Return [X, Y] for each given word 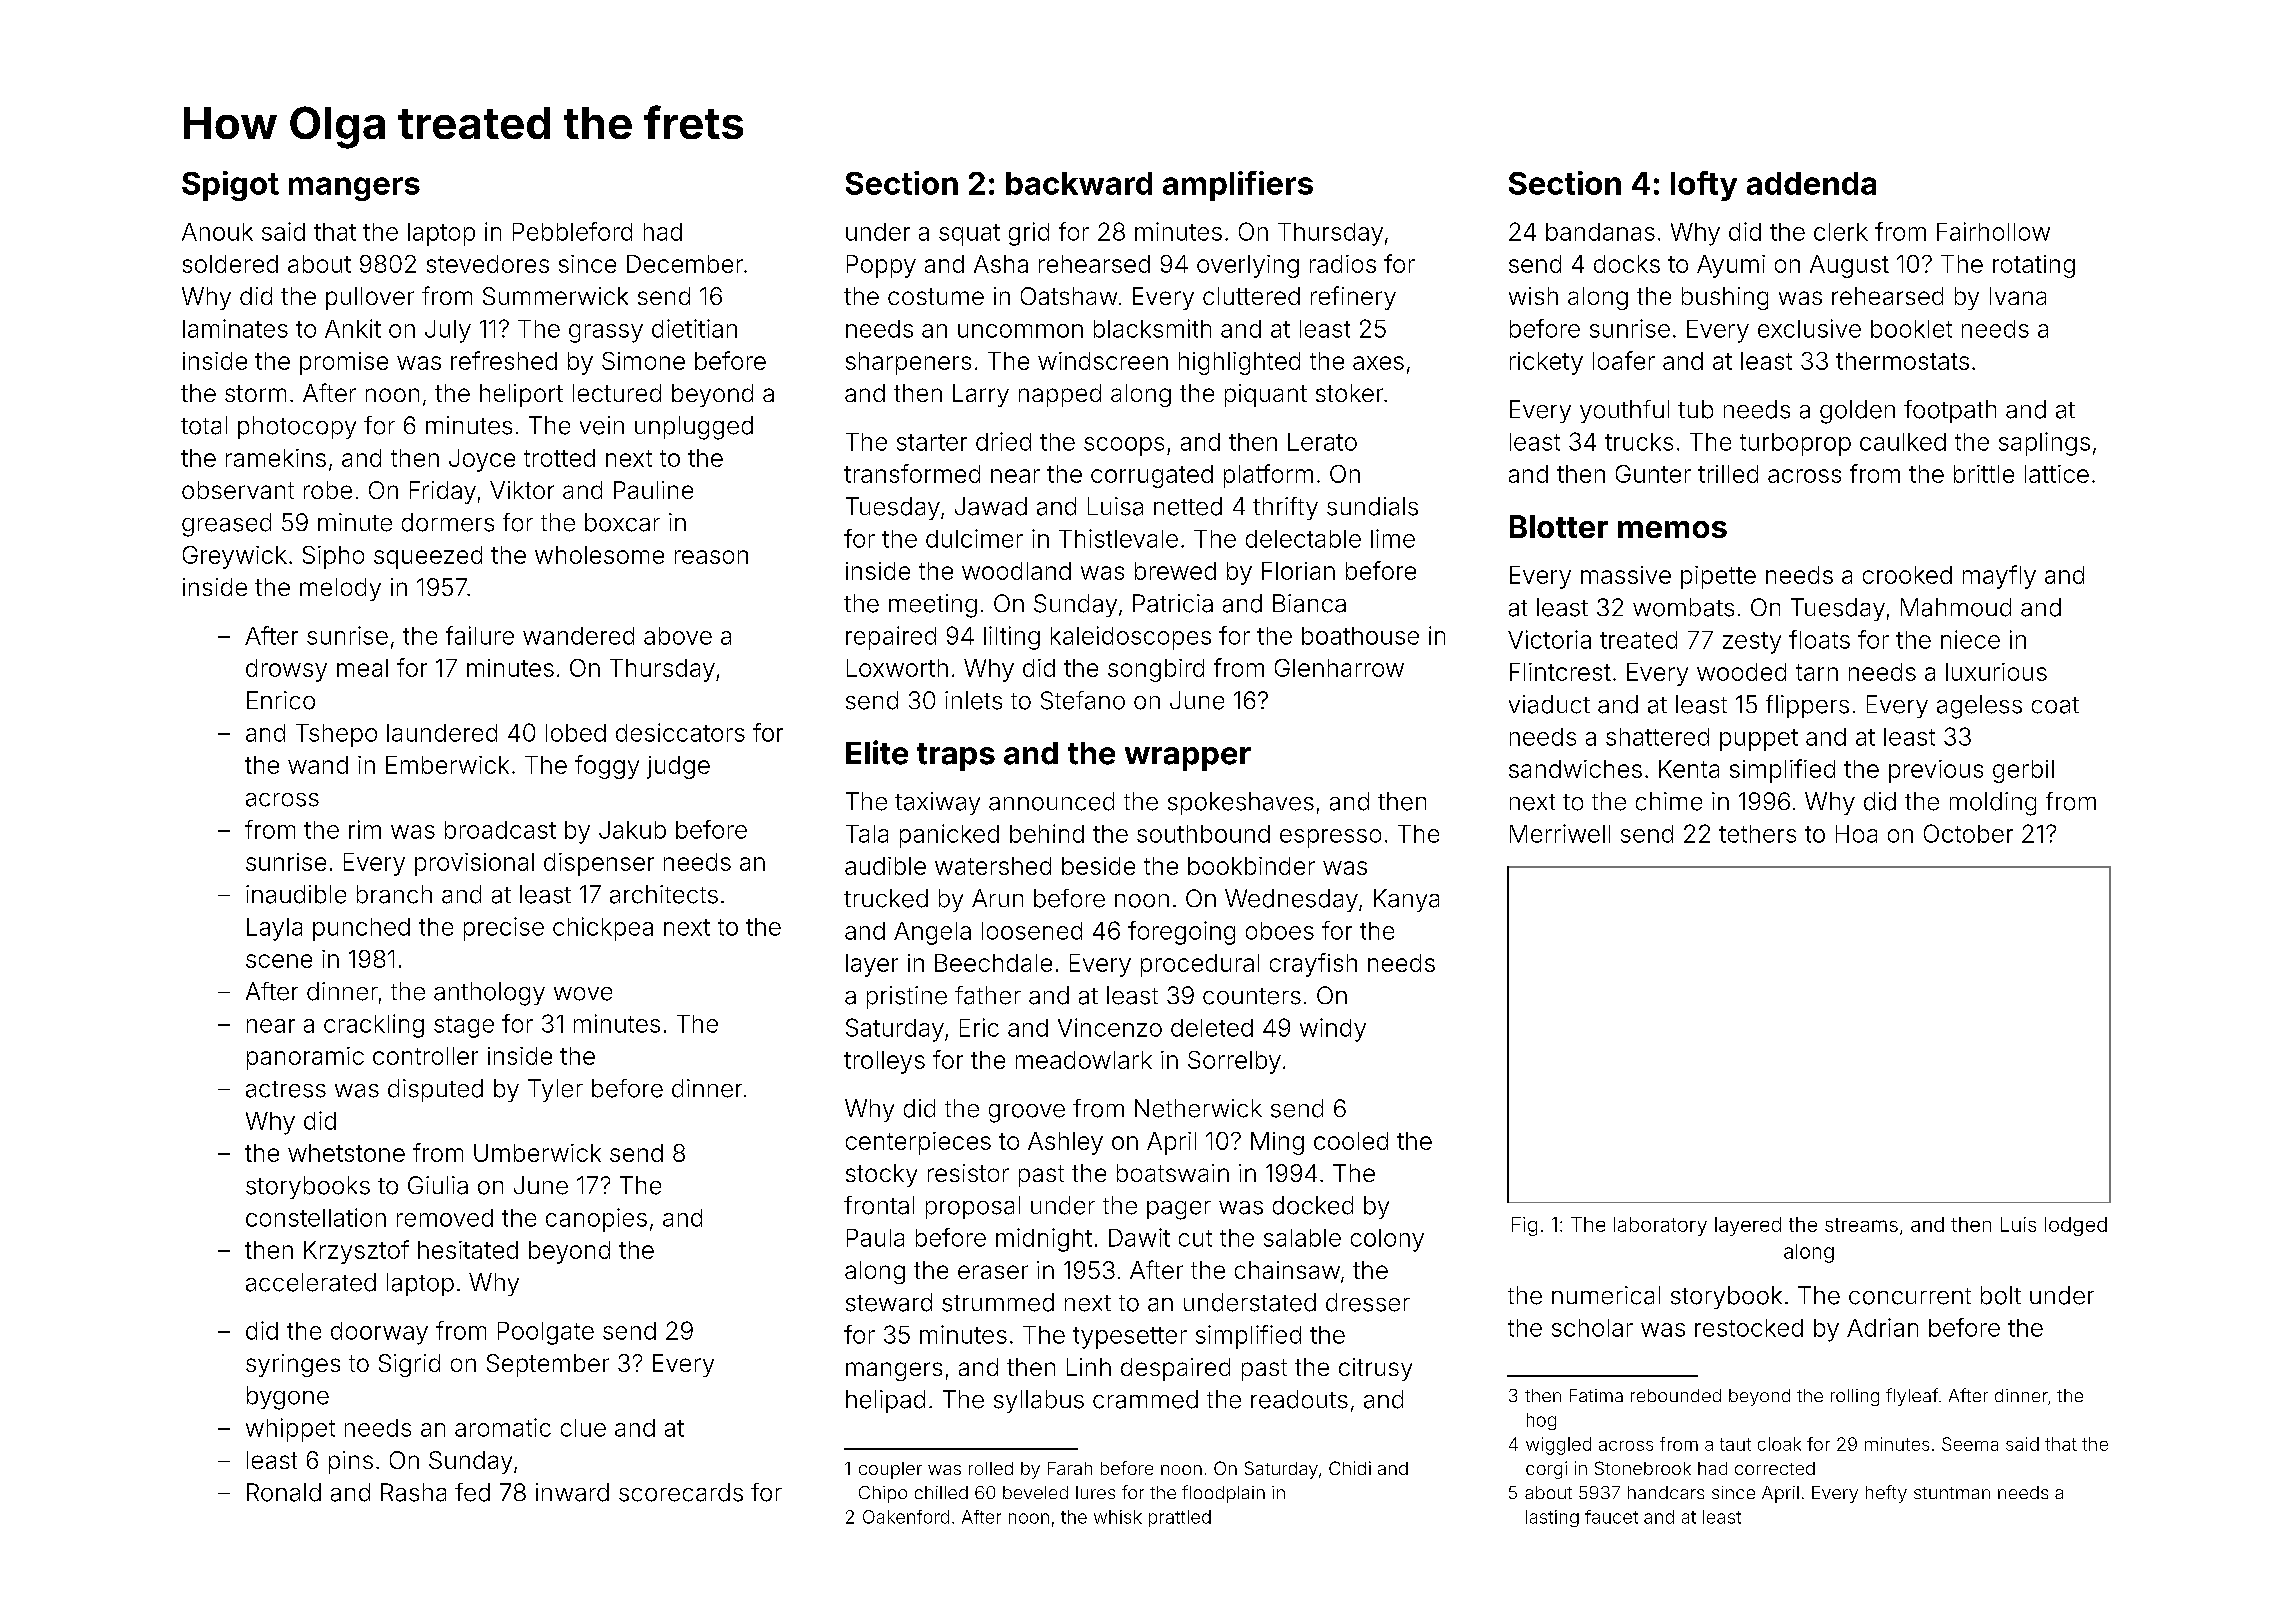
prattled [1180, 1518]
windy [1333, 1030]
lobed [576, 733]
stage [464, 1027]
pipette [1718, 577]
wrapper [1188, 759]
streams [1861, 1225]
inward [572, 1492]
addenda [1811, 183]
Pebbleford [572, 231]
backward [1079, 183]
